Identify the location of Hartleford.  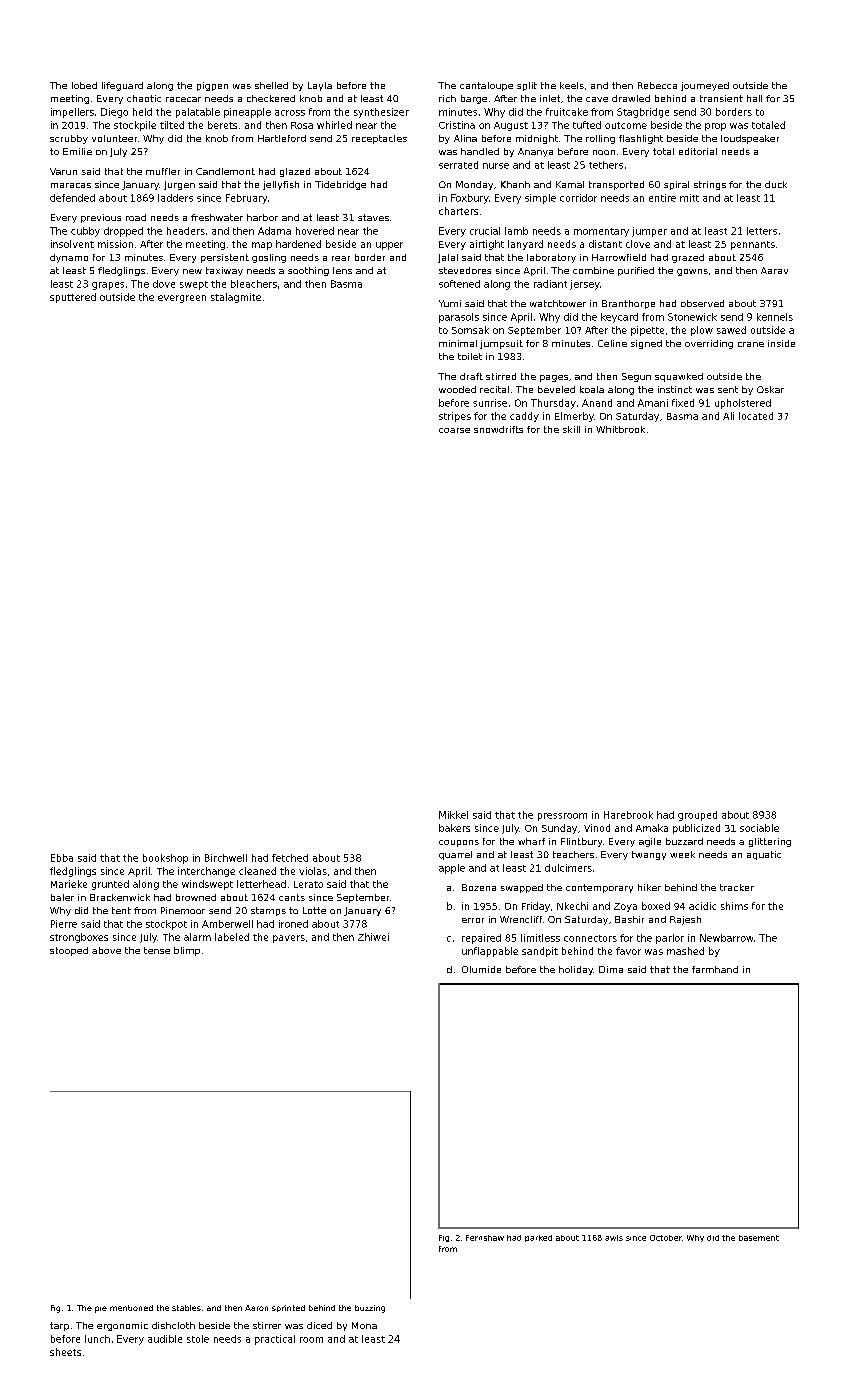
(282, 138).
